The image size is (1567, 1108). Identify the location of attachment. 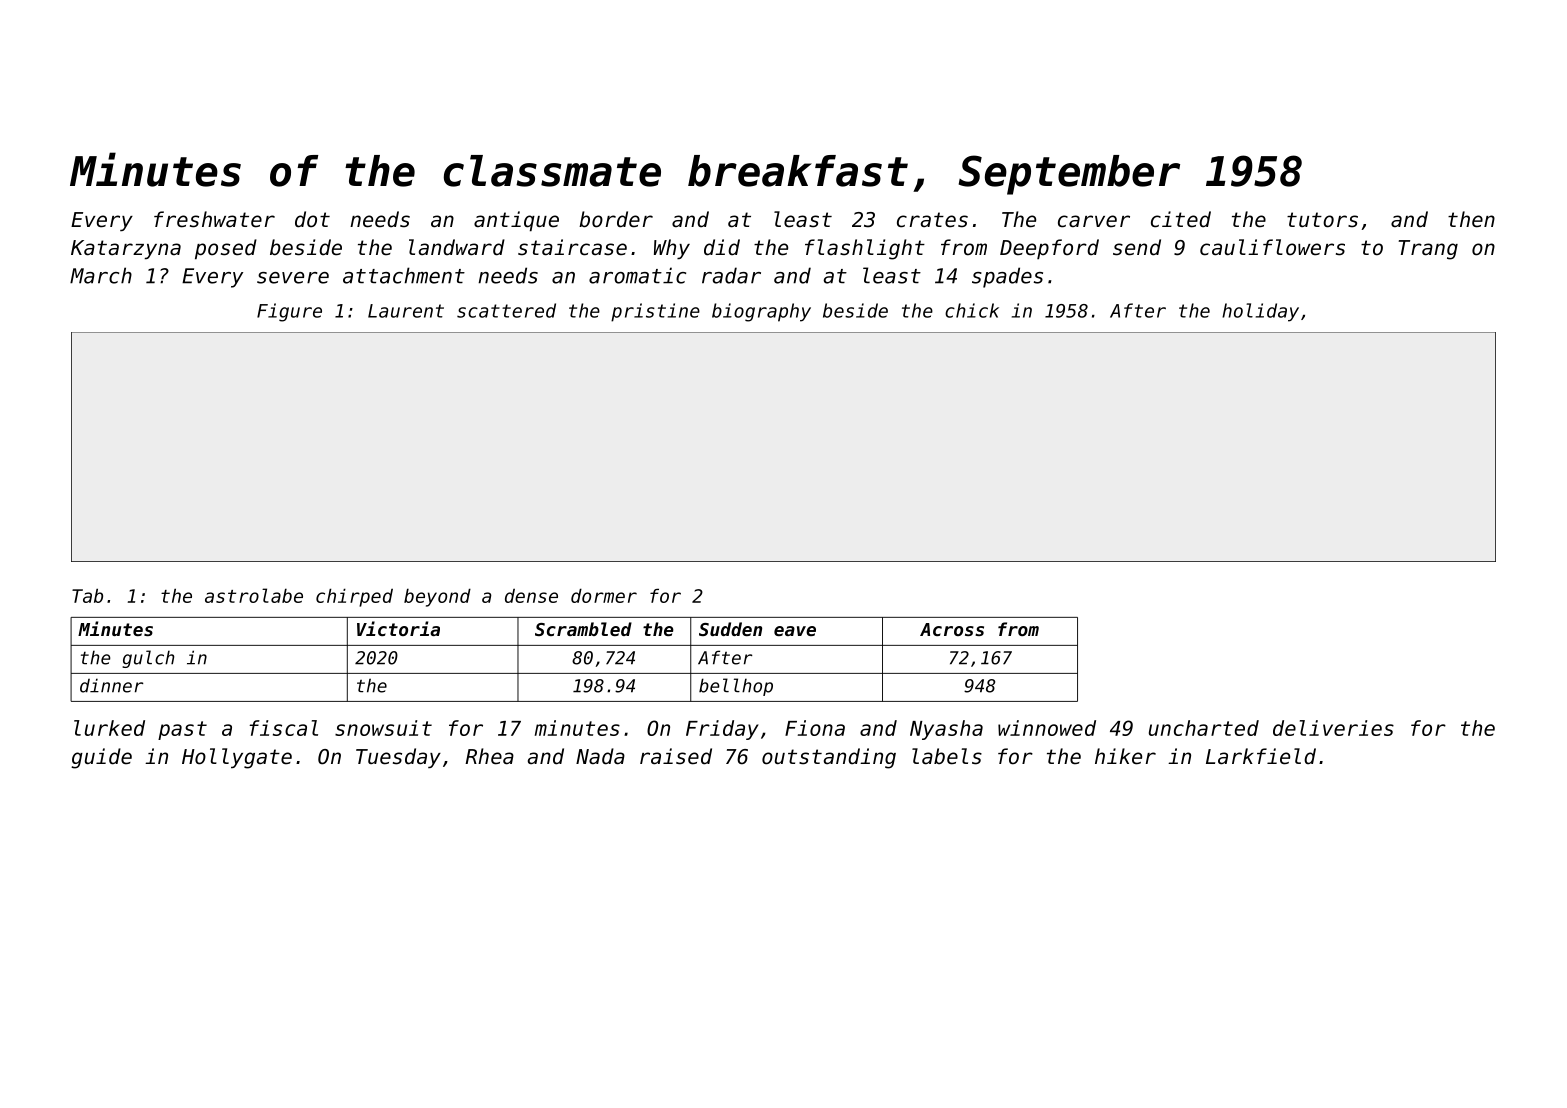
(404, 275).
